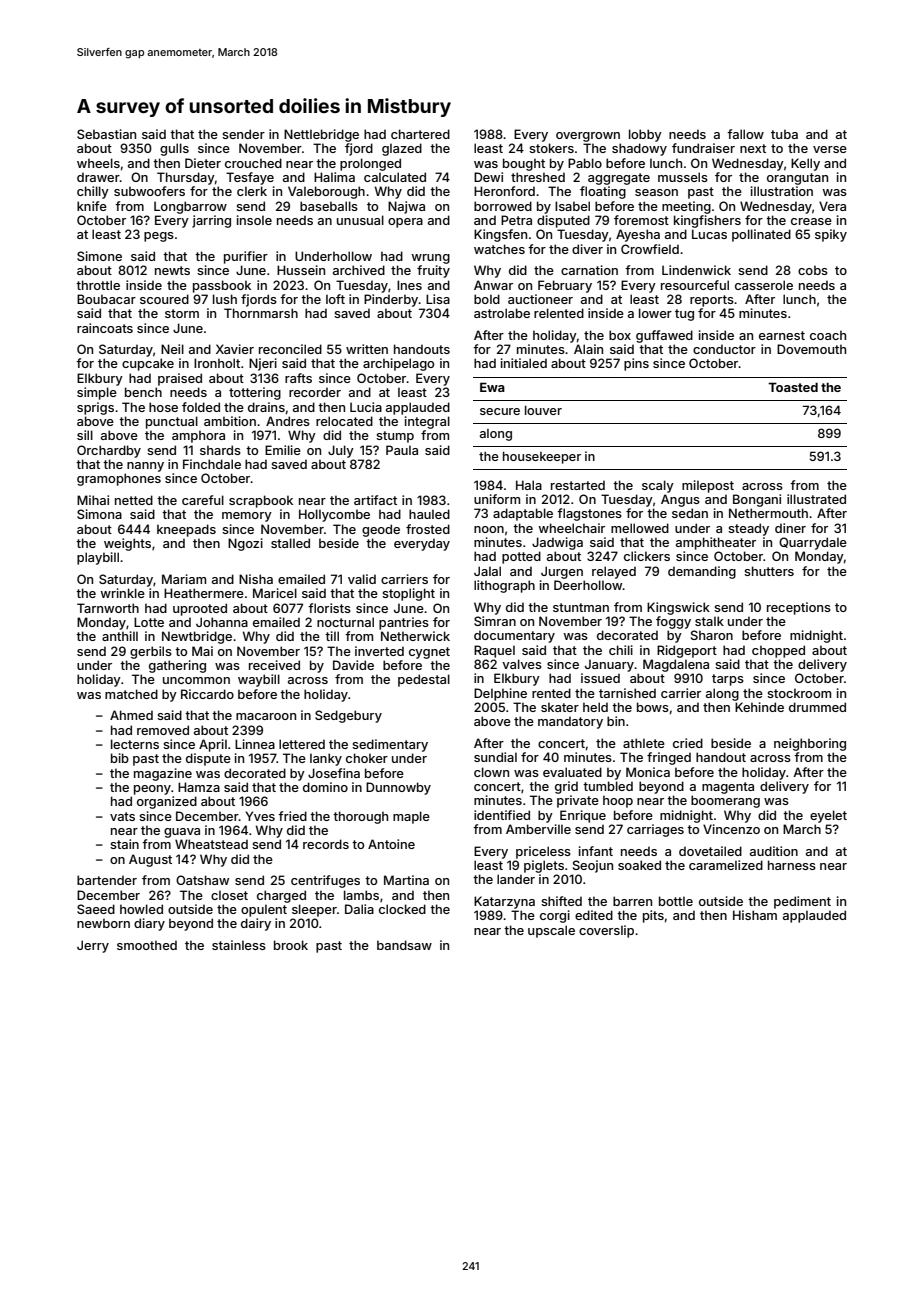 Image resolution: width=924 pixels, height=1308 pixels. I want to click on playbill, so click(98, 558).
